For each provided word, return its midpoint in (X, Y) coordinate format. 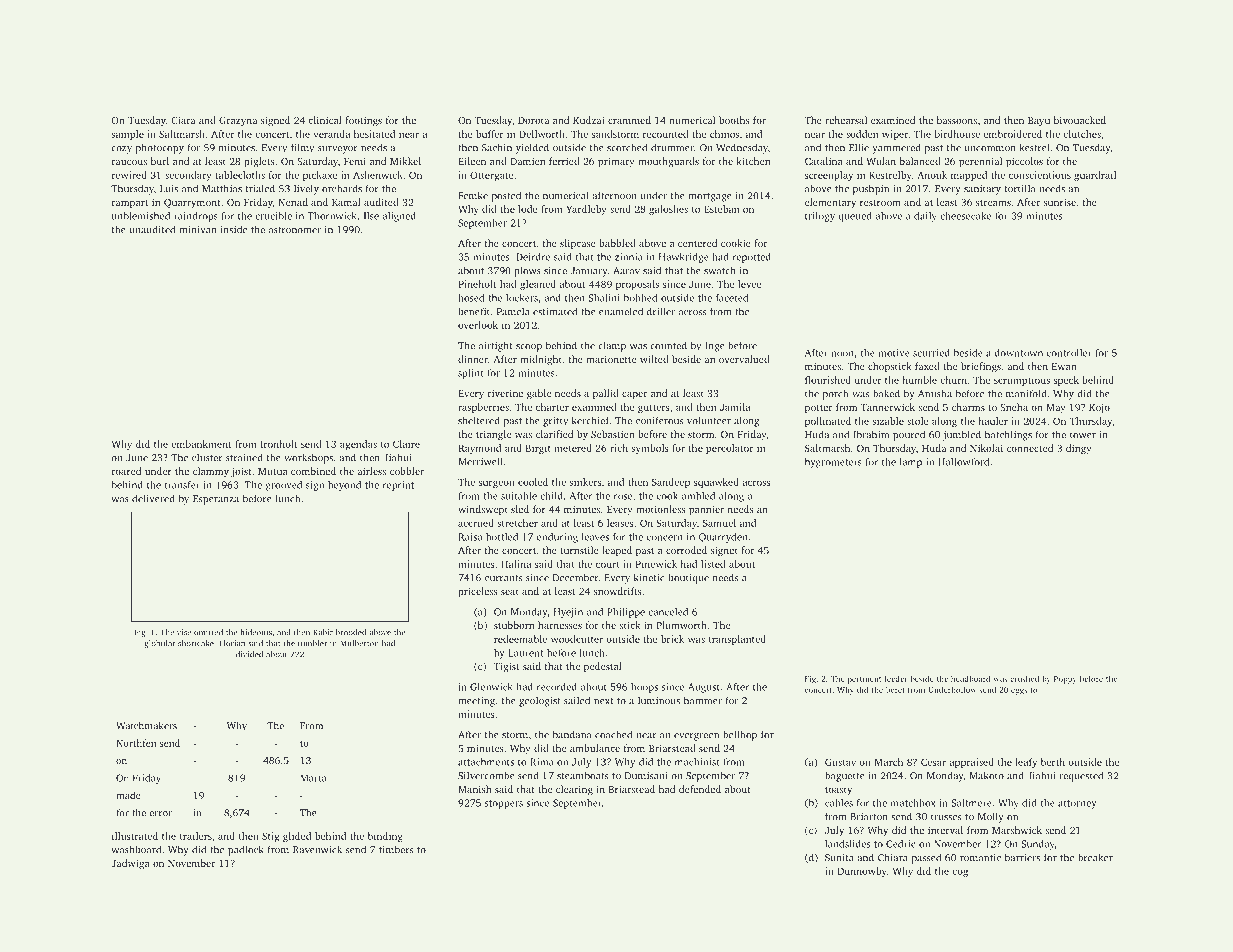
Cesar (933, 762)
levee (750, 284)
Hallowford (964, 462)
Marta (313, 778)
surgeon (497, 484)
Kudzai (588, 120)
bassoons (957, 120)
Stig (270, 837)
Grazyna (238, 122)
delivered (153, 498)
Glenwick (491, 687)
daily (925, 217)
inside (234, 229)
